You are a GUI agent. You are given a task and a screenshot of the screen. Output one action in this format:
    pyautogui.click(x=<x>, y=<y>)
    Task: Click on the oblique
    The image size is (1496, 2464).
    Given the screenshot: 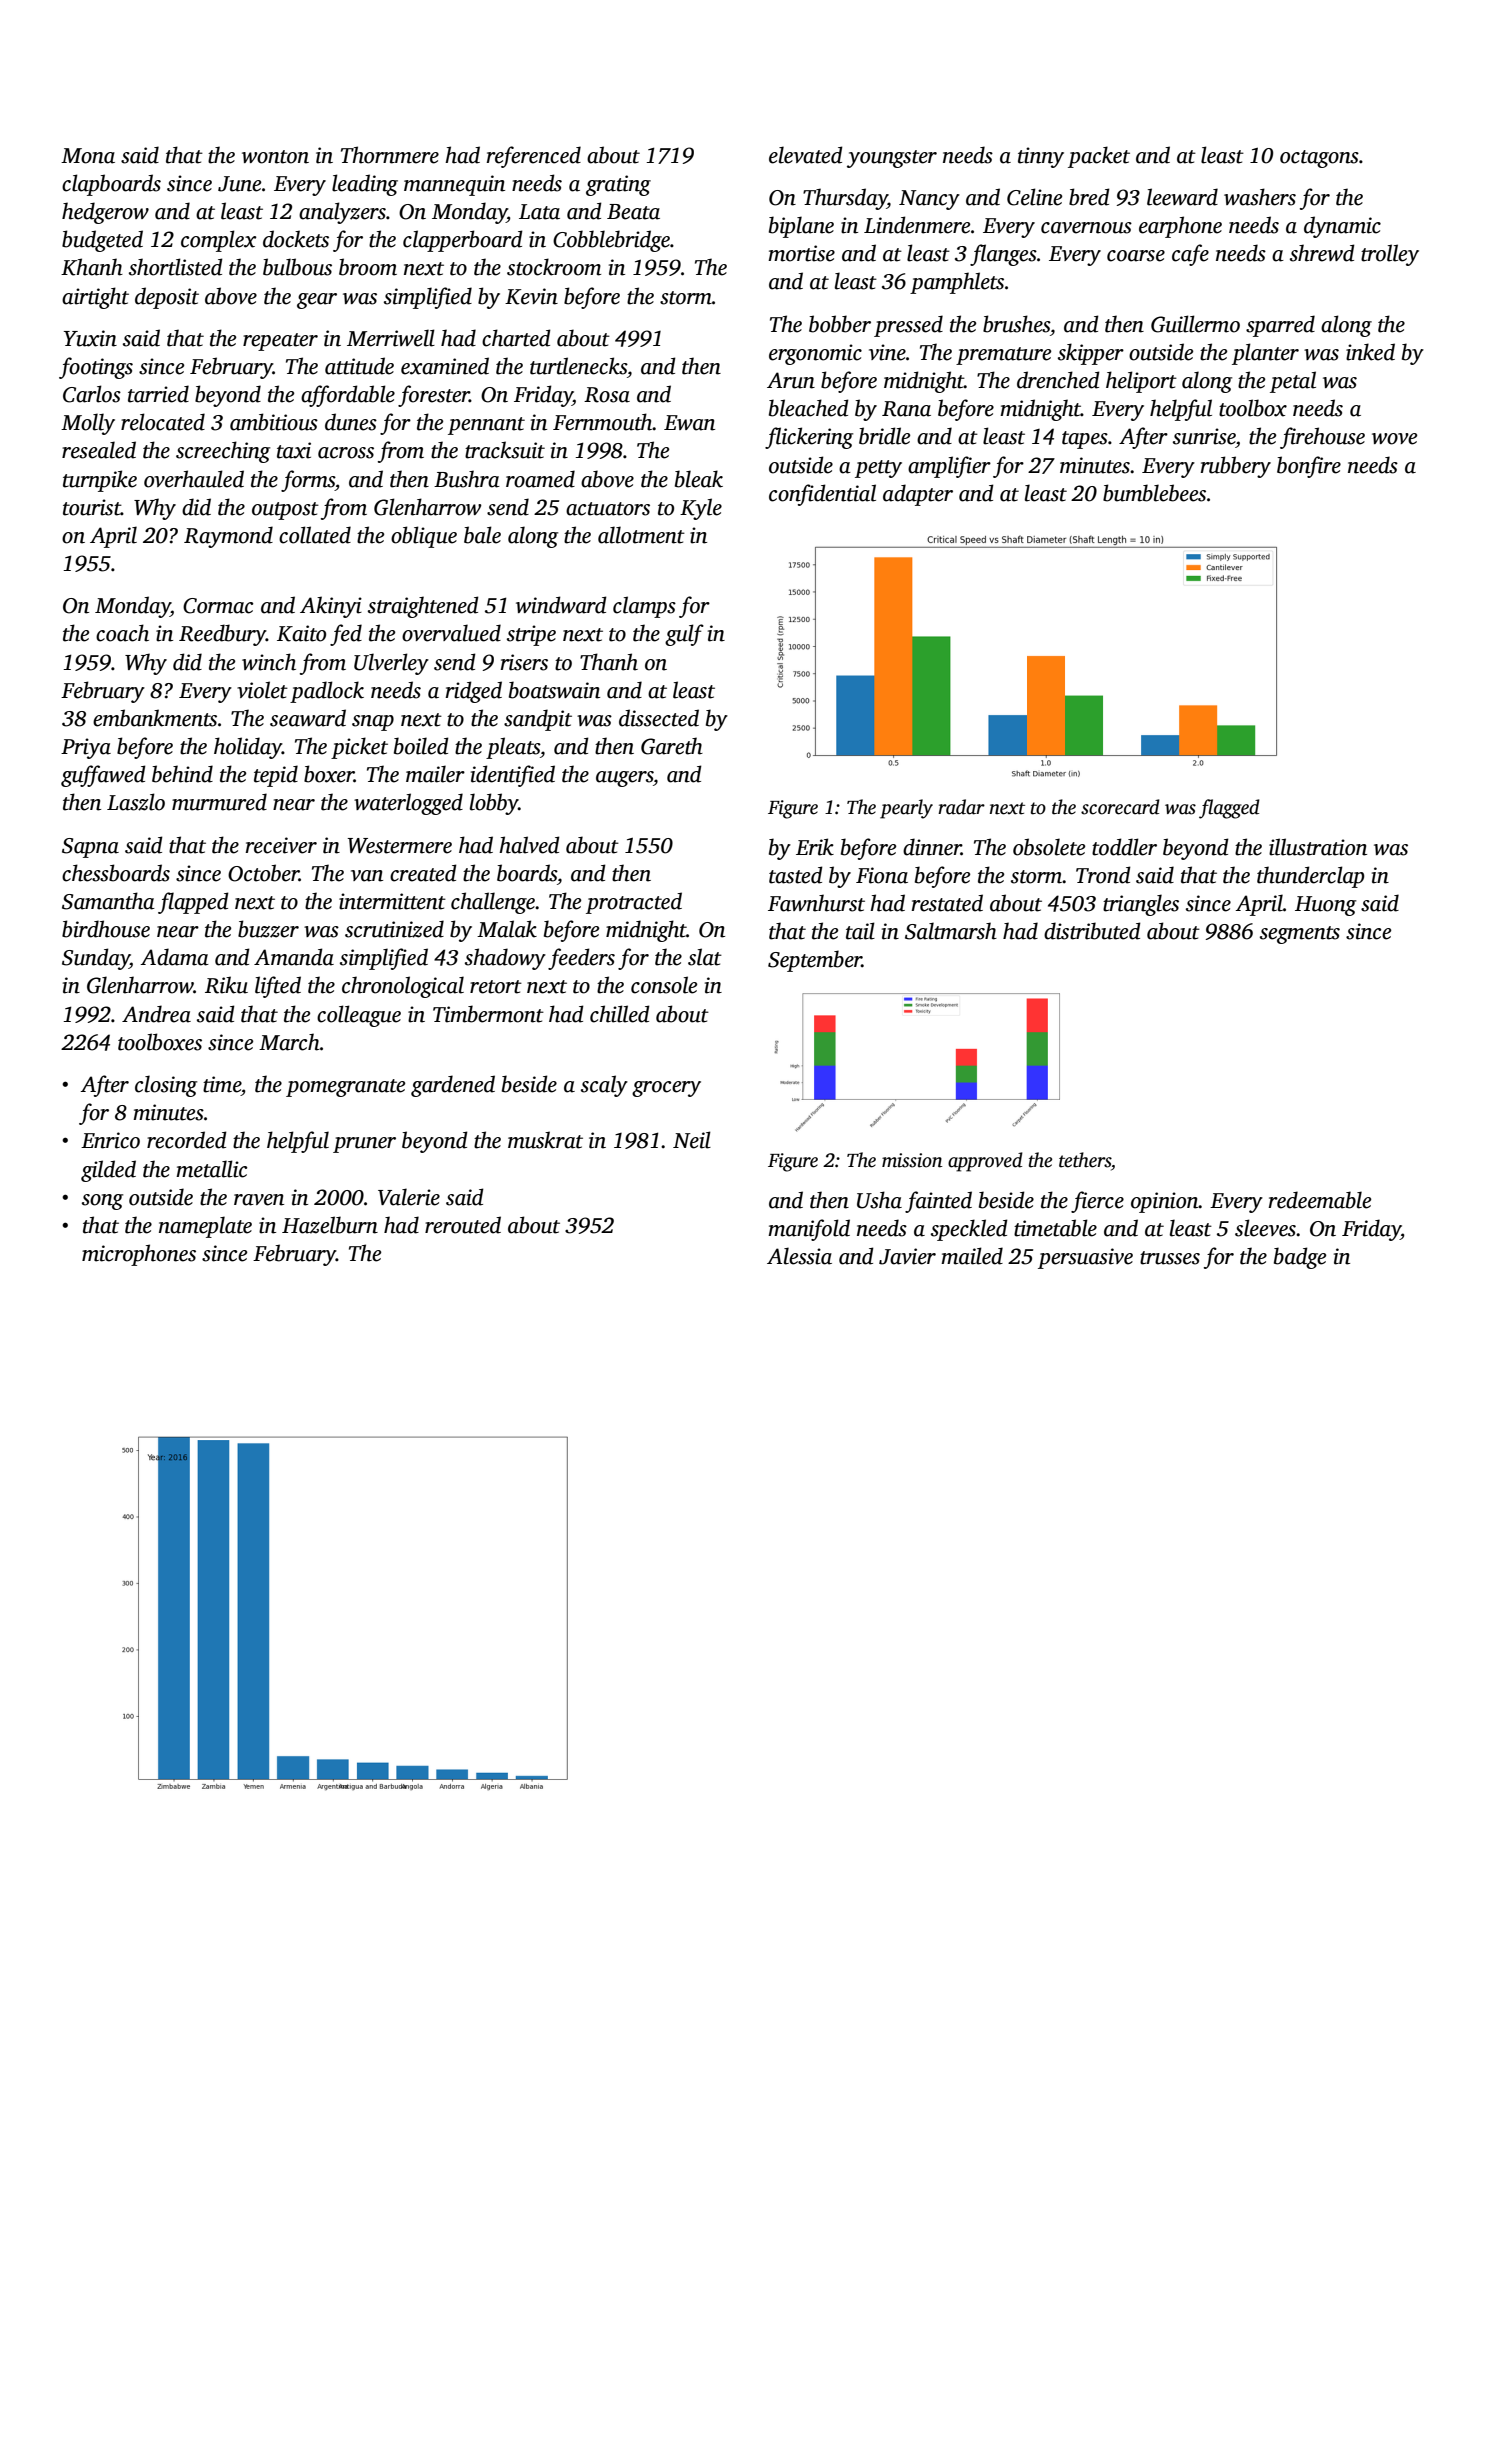 What is the action you would take?
    pyautogui.click(x=424, y=537)
